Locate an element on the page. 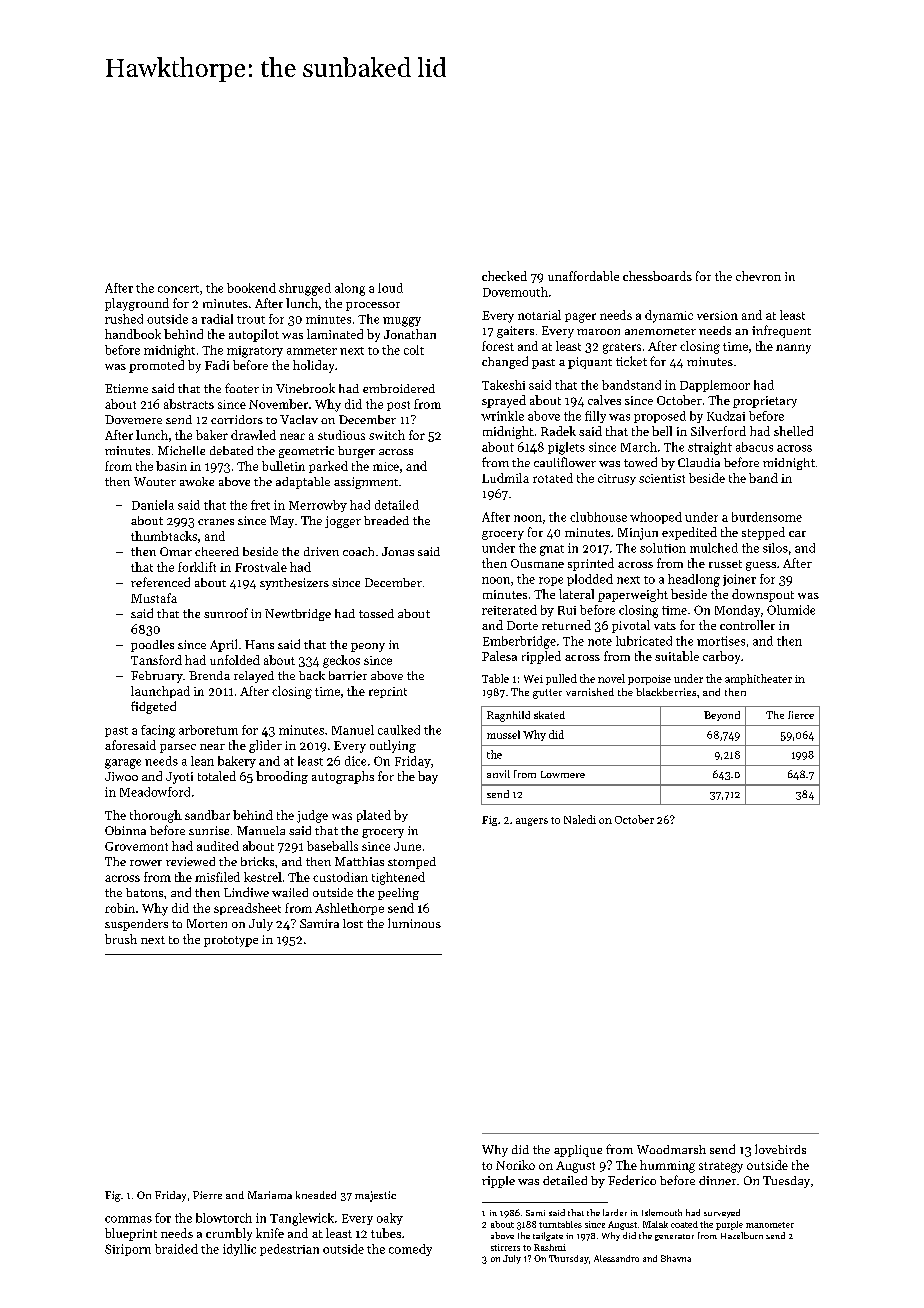 The image size is (924, 1308). misfiled is located at coordinates (217, 877).
